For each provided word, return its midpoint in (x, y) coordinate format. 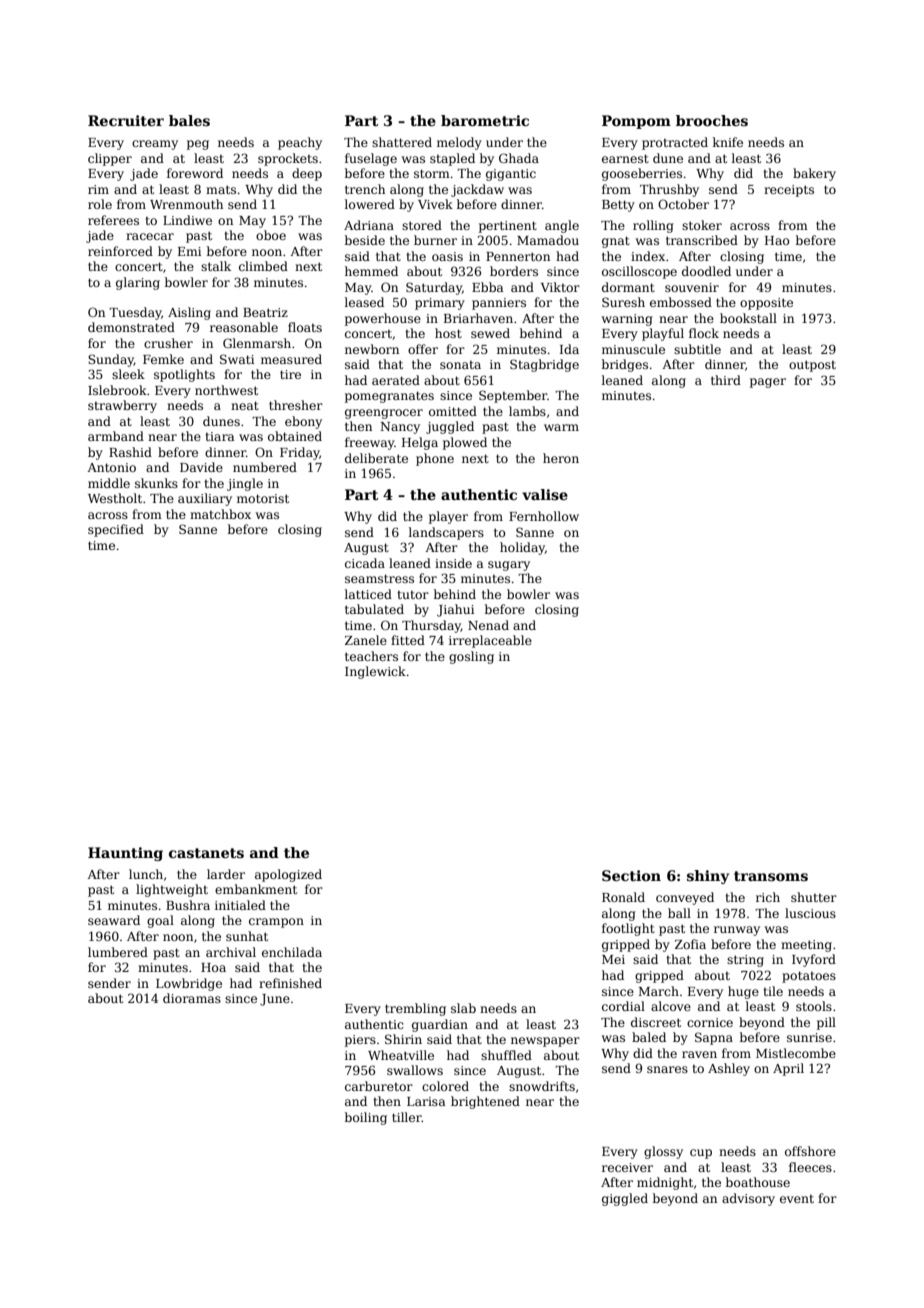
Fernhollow (544, 516)
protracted (675, 143)
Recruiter (126, 120)
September (513, 396)
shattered (402, 142)
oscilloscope (639, 272)
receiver (627, 1167)
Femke (163, 359)
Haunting (125, 854)
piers (360, 1041)
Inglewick (375, 672)
